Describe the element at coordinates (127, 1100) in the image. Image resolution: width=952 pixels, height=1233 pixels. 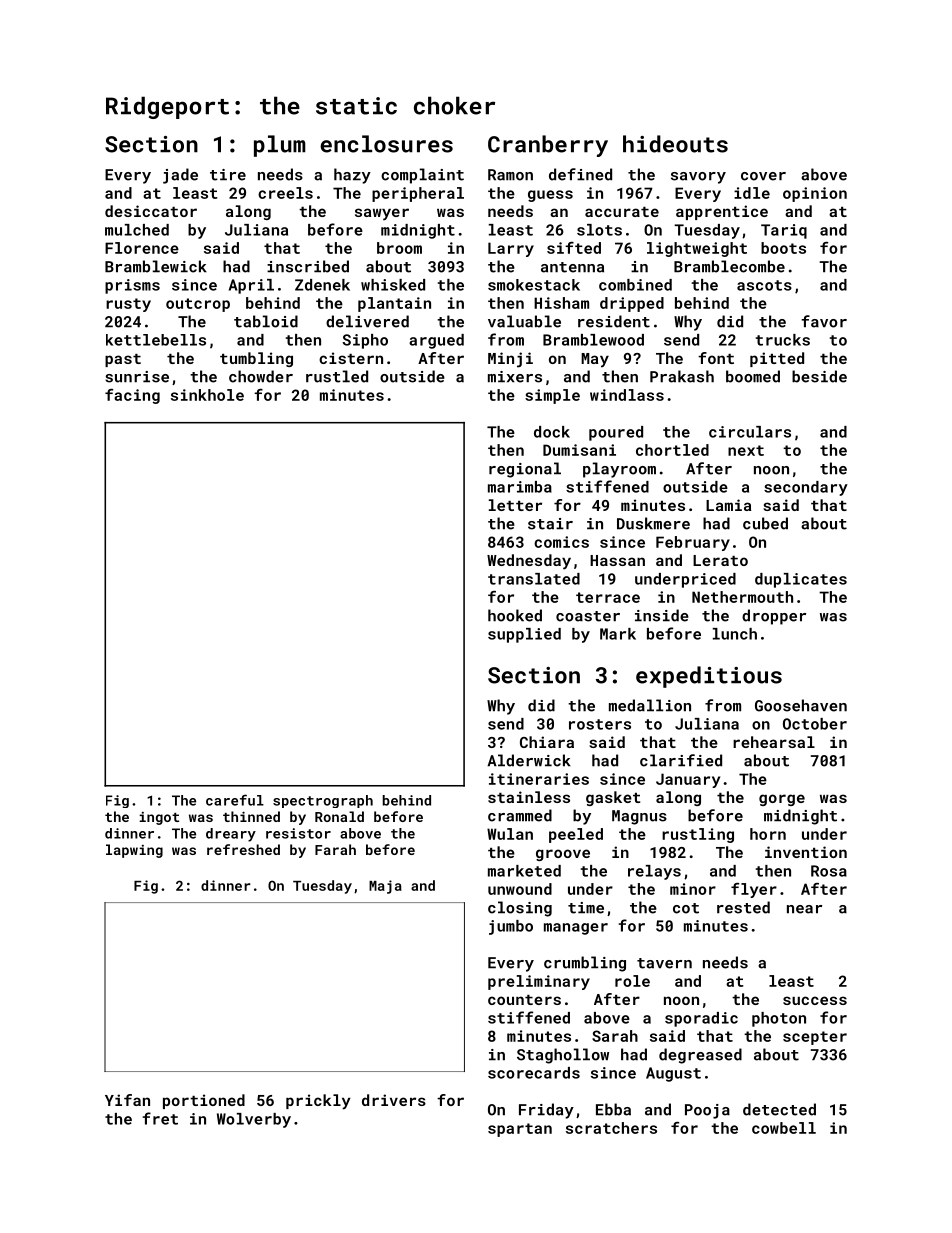
I see `Yifan` at that location.
